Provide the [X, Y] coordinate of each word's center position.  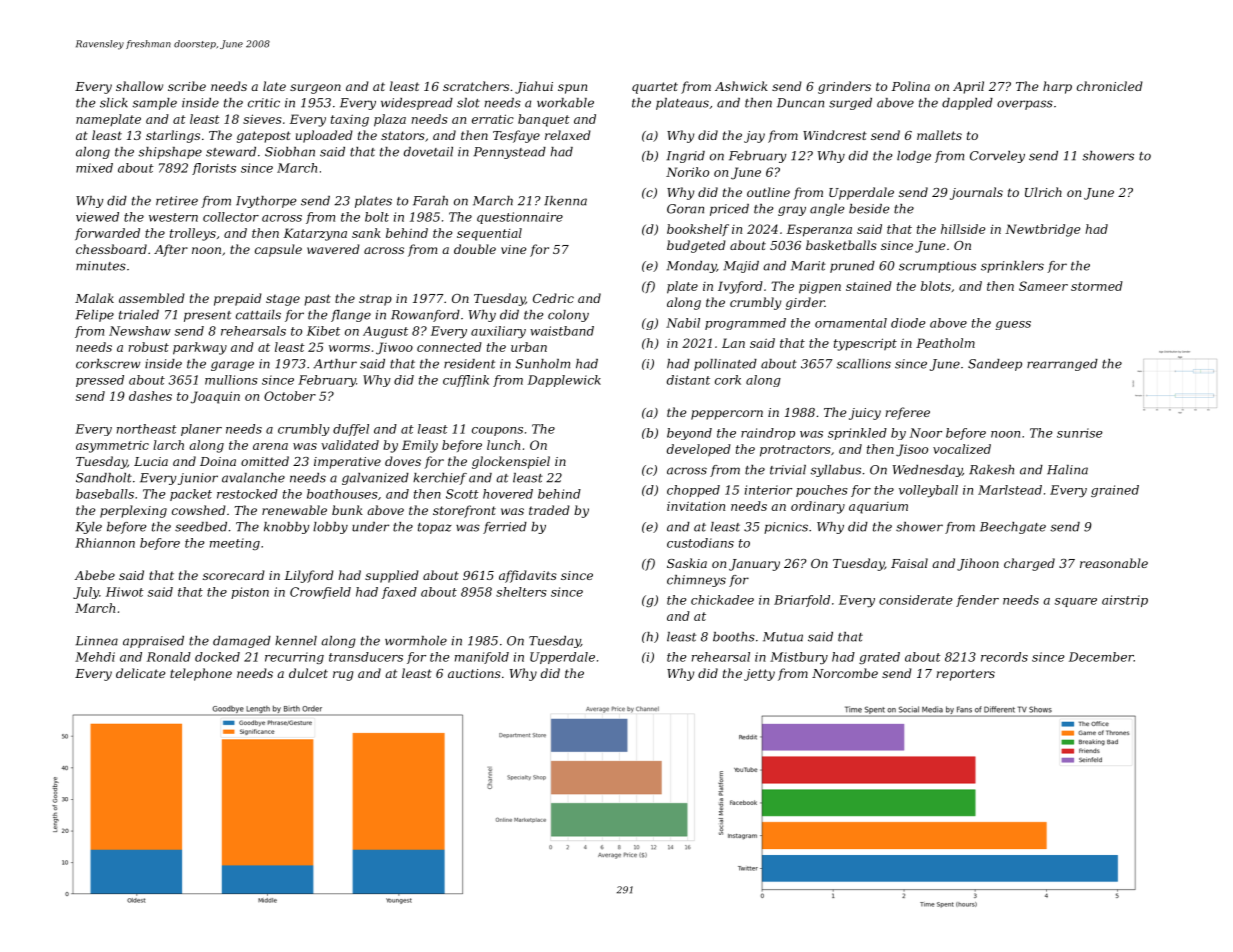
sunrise [1080, 433]
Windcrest [835, 135]
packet [191, 495]
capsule [278, 250]
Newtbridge [1042, 230]
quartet [655, 88]
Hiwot [125, 592]
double [475, 249]
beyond [689, 434]
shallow [139, 86]
